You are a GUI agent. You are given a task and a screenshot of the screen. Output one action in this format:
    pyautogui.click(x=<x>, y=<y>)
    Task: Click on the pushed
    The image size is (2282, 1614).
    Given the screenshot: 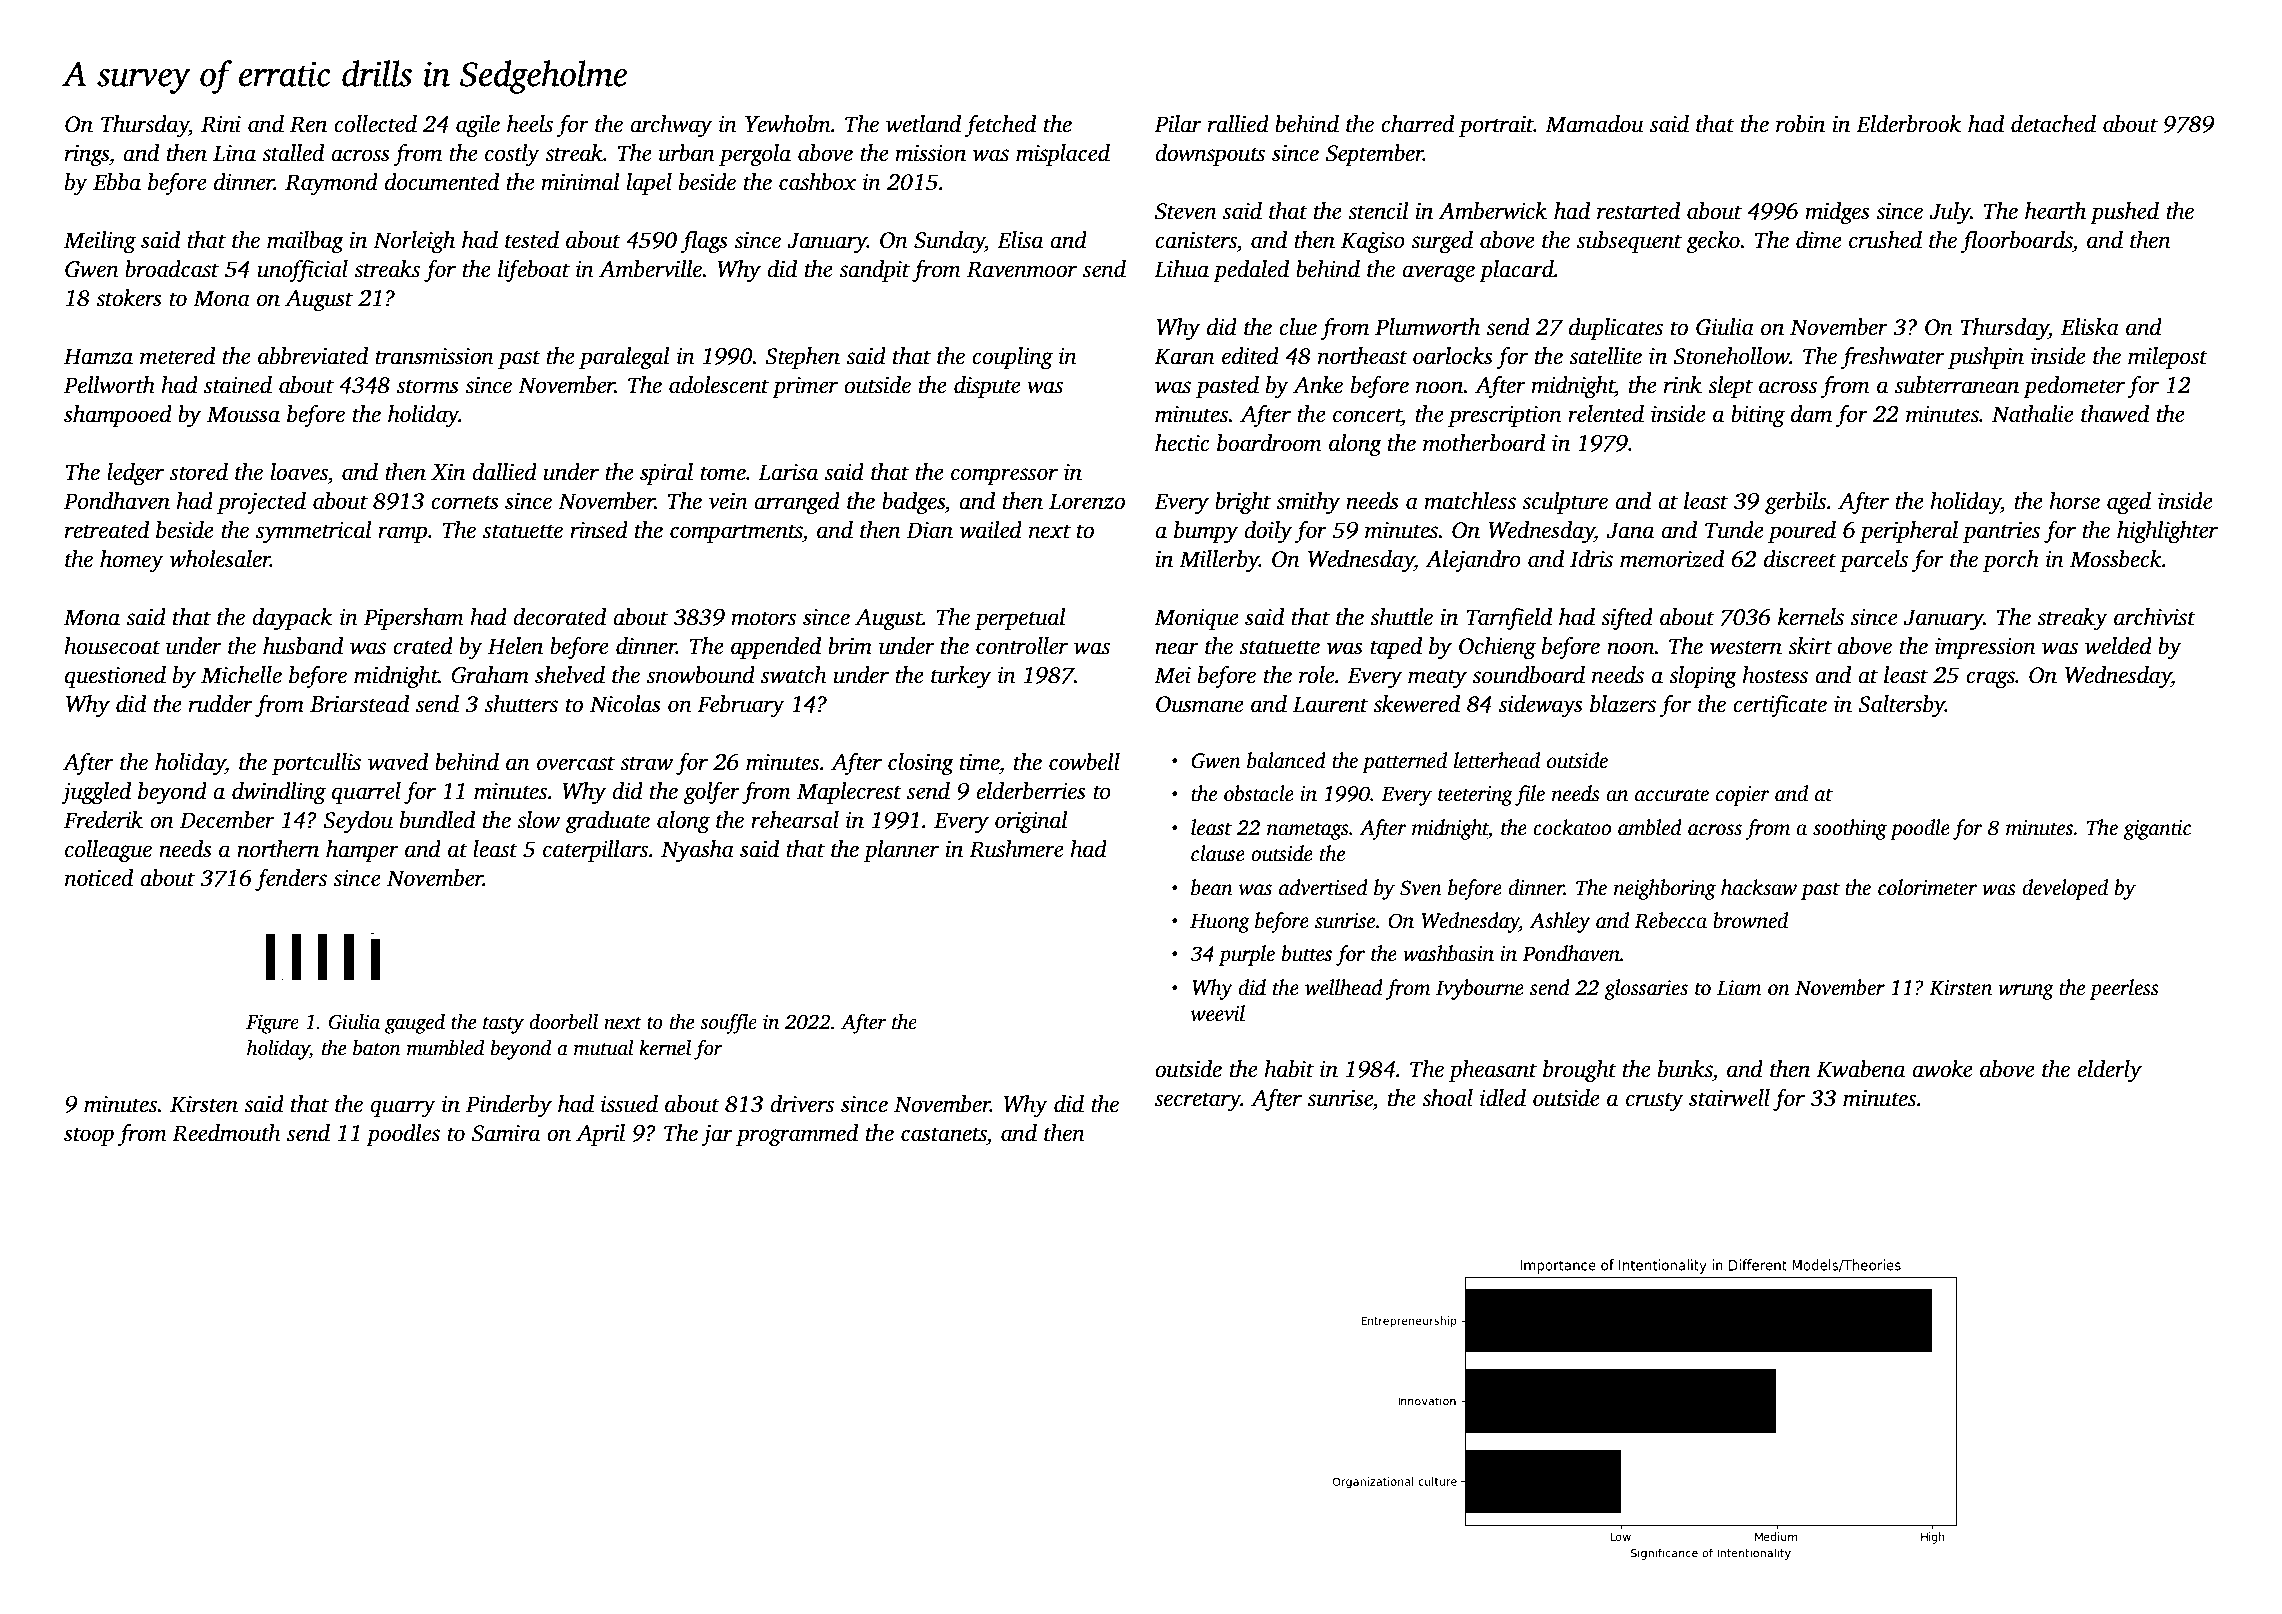 What is the action you would take?
    pyautogui.click(x=2124, y=213)
